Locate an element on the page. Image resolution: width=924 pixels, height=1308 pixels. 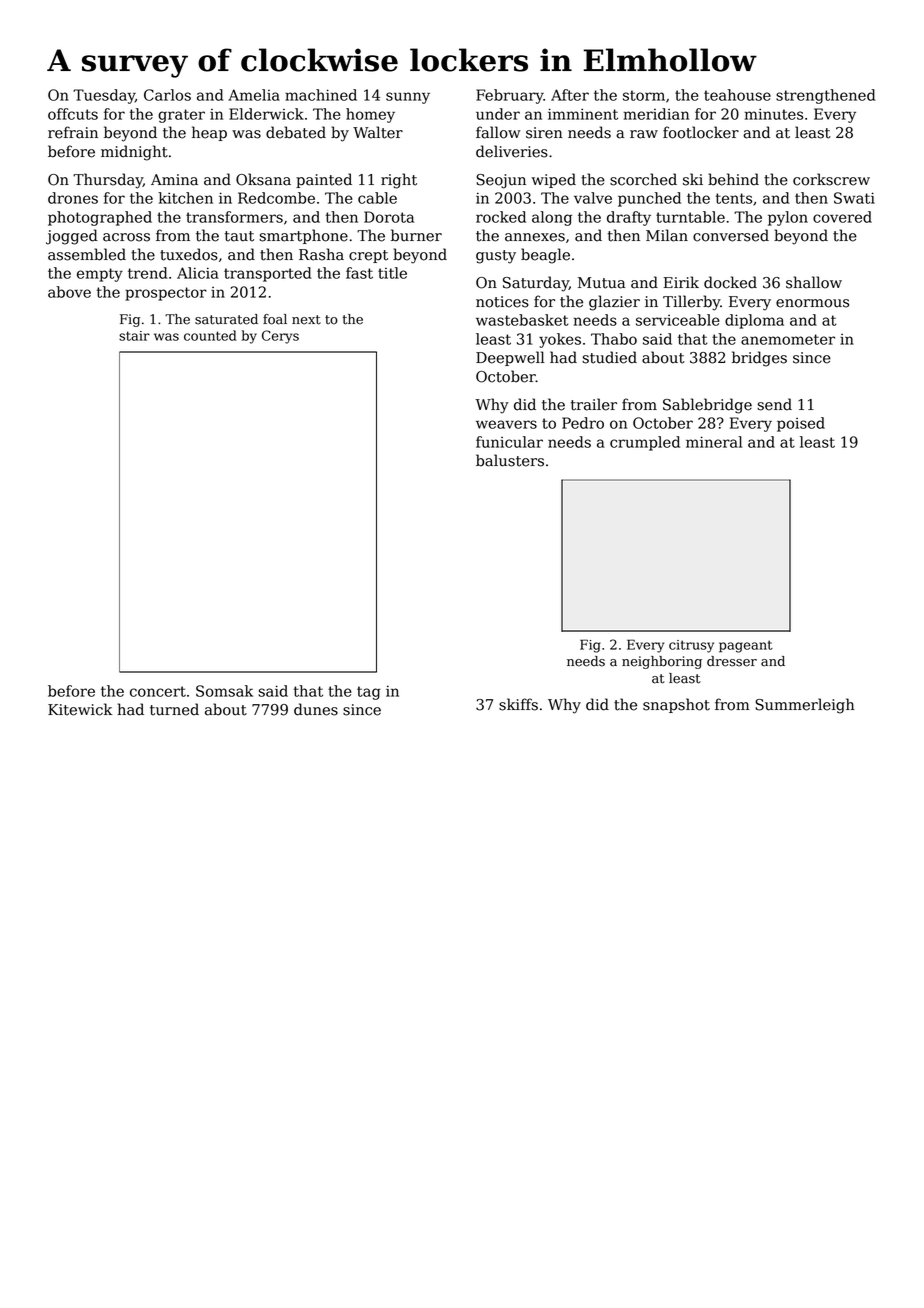
funicular is located at coordinates (509, 442).
